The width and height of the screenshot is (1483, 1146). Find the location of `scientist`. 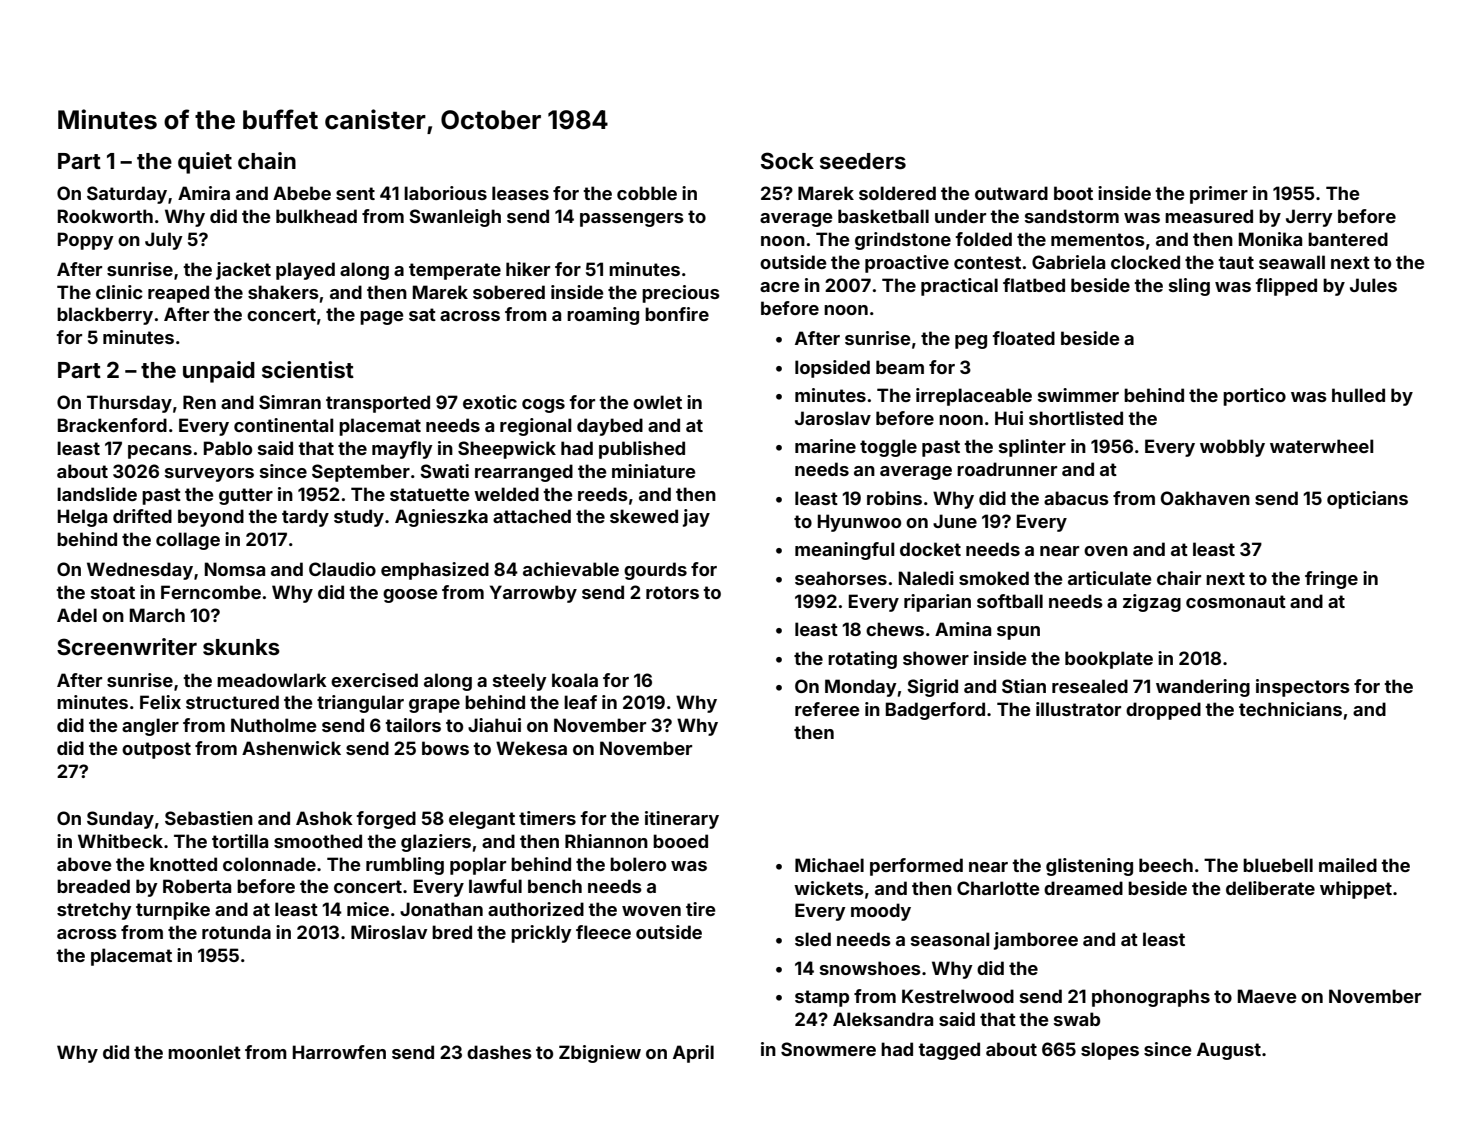

scientist is located at coordinates (308, 369).
